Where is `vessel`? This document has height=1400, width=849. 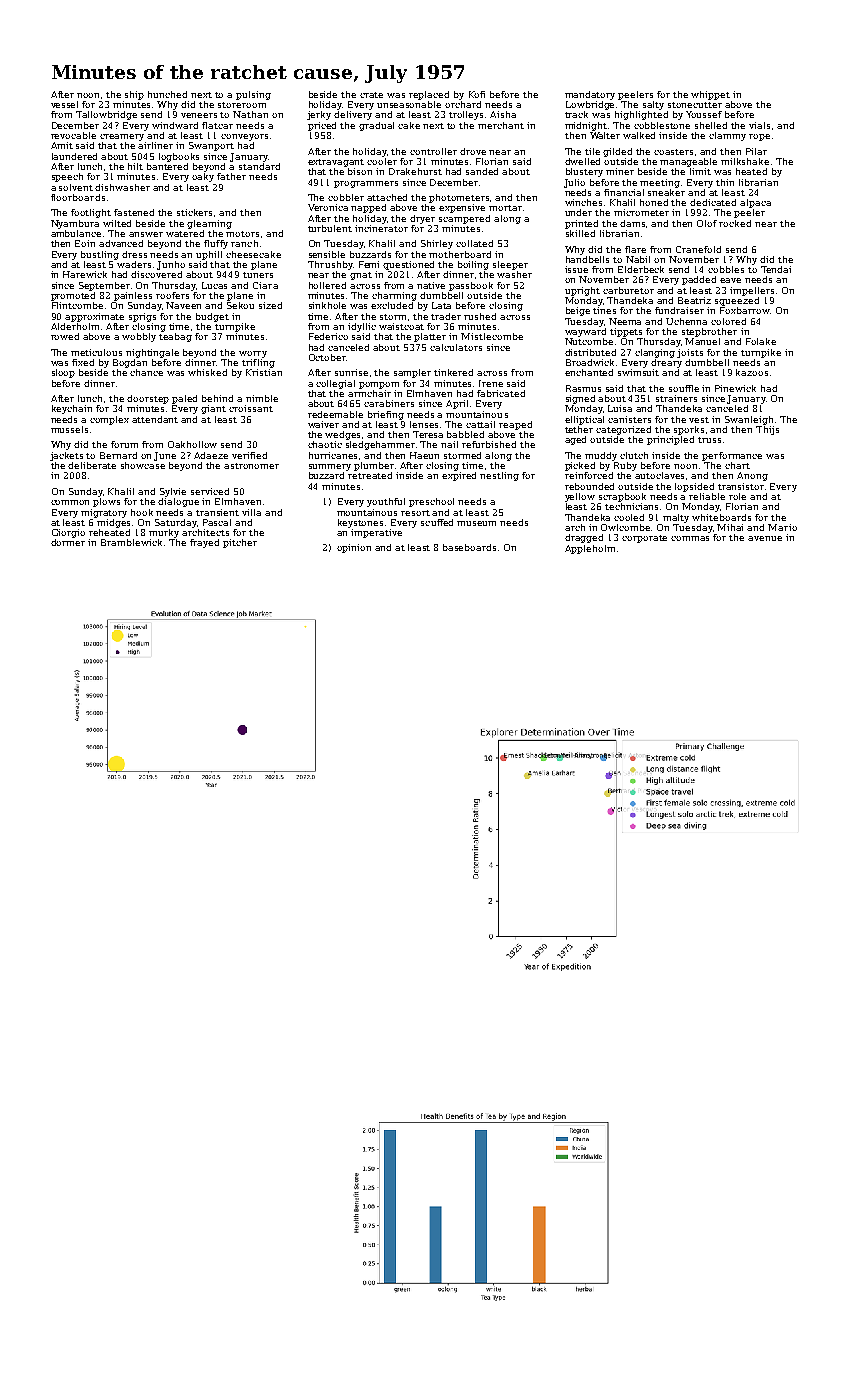 vessel is located at coordinates (64, 104).
